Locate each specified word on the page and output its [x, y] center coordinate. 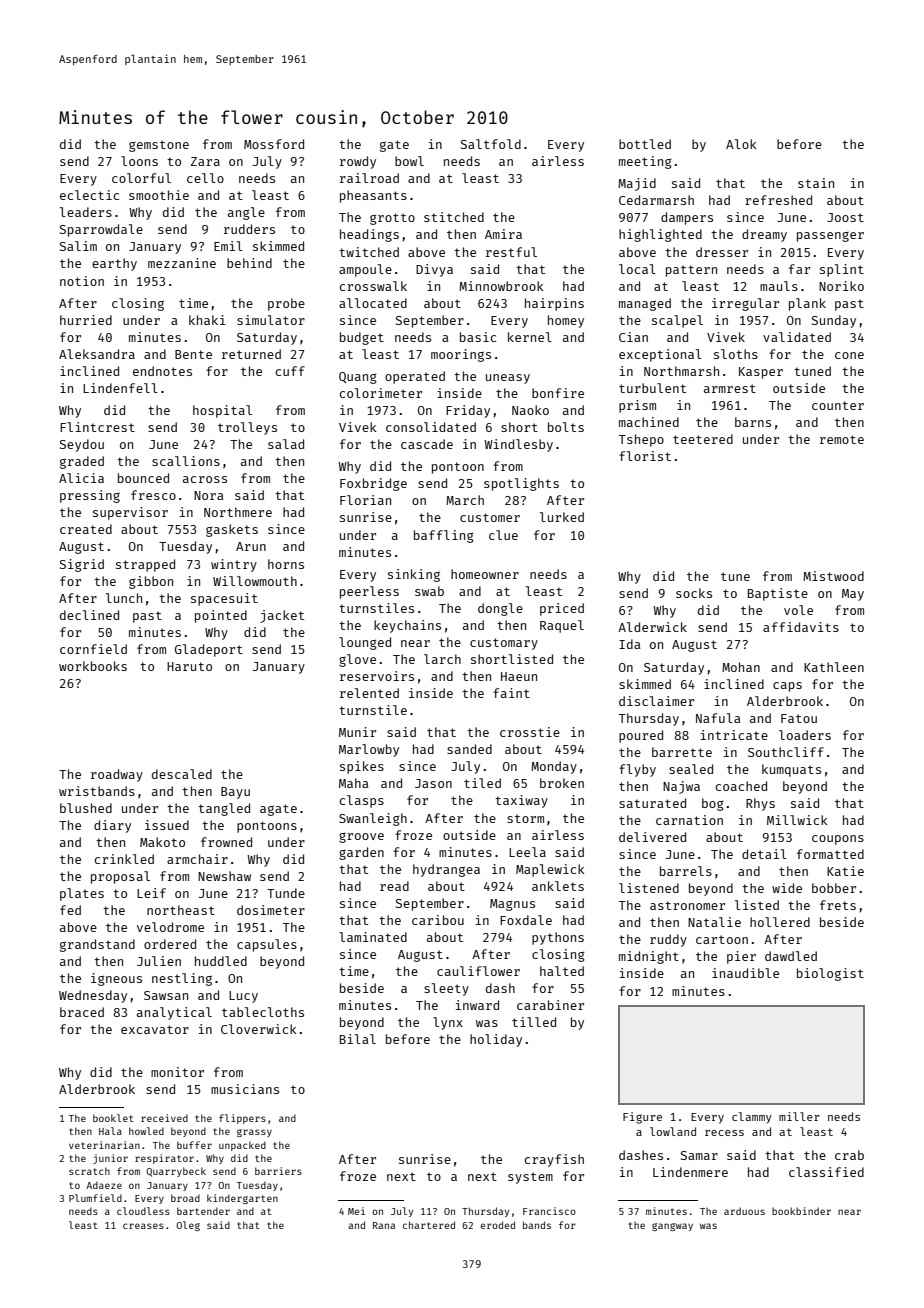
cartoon [722, 939]
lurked [562, 517]
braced [82, 1012]
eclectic [89, 195]
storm [525, 818]
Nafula [718, 718]
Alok [741, 144]
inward [477, 1005]
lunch [124, 598]
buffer [194, 1145]
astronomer [687, 905]
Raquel [562, 626]
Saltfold [491, 144]
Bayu [235, 793]
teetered [703, 439]
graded [82, 462]
